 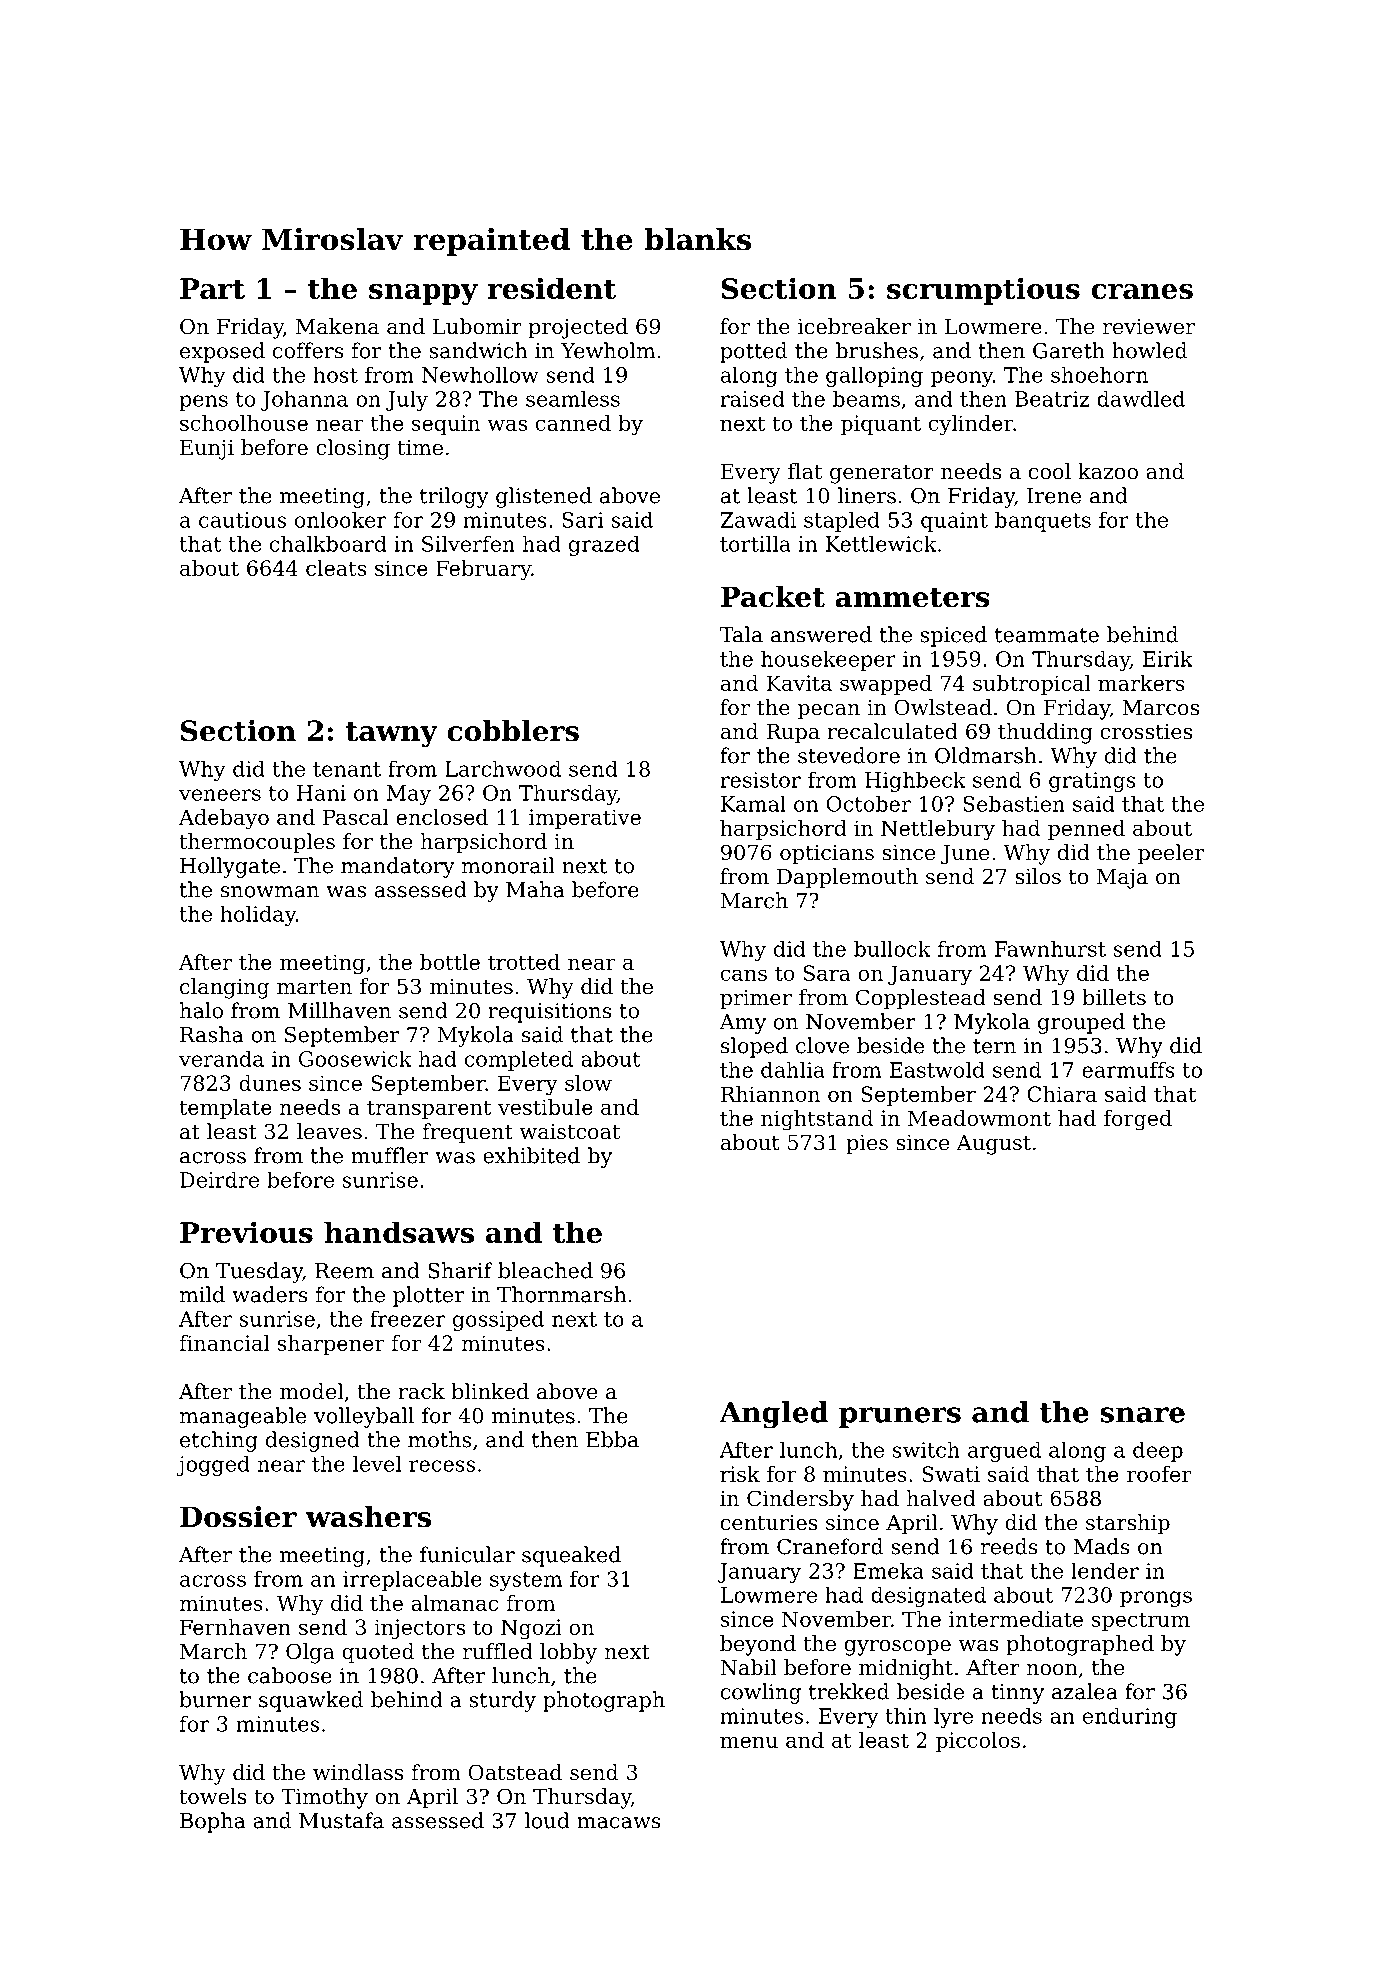 What do you see at coordinates (993, 1145) in the document?
I see `August` at bounding box center [993, 1145].
